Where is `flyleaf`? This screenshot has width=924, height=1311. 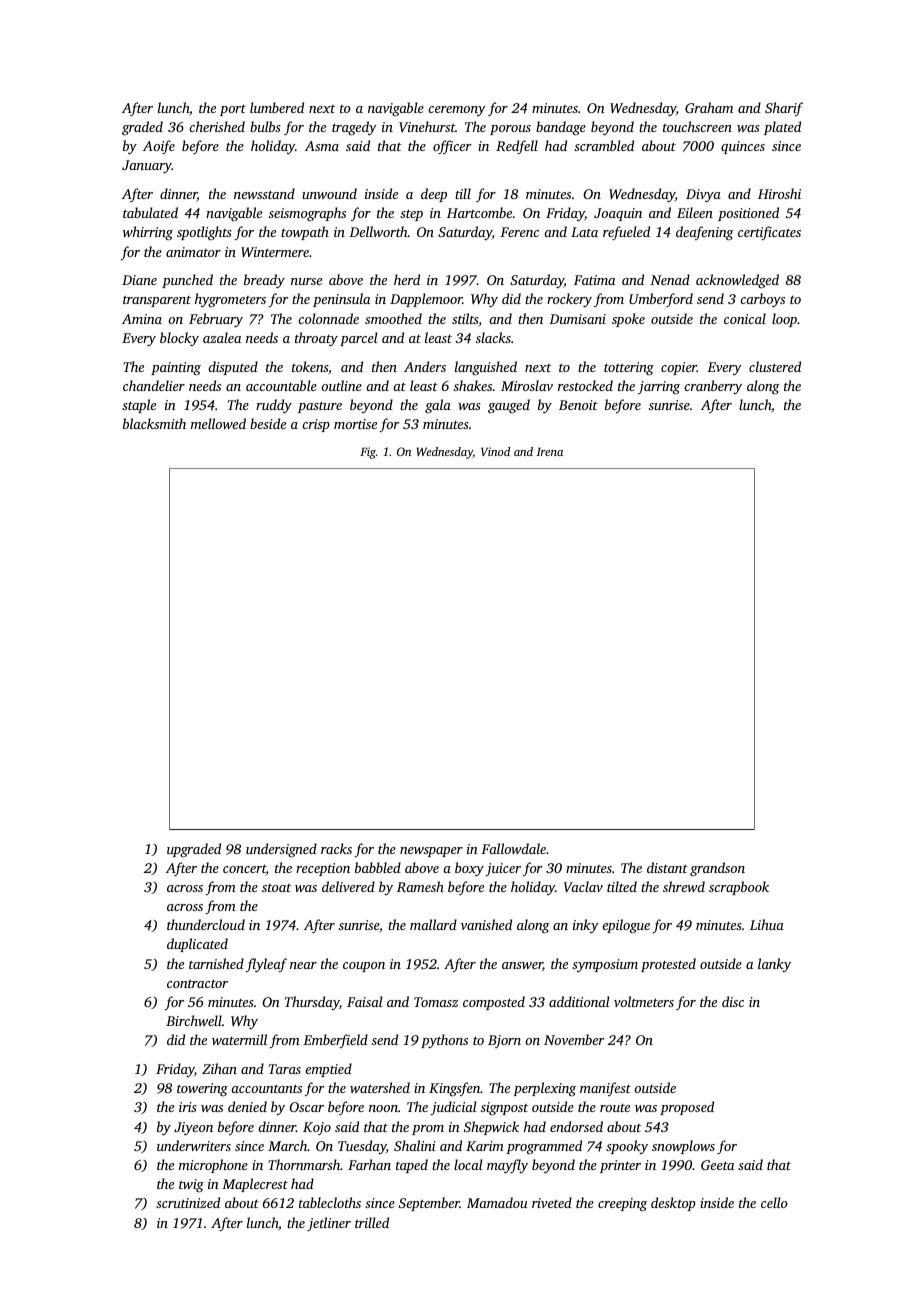 flyleaf is located at coordinates (266, 965).
